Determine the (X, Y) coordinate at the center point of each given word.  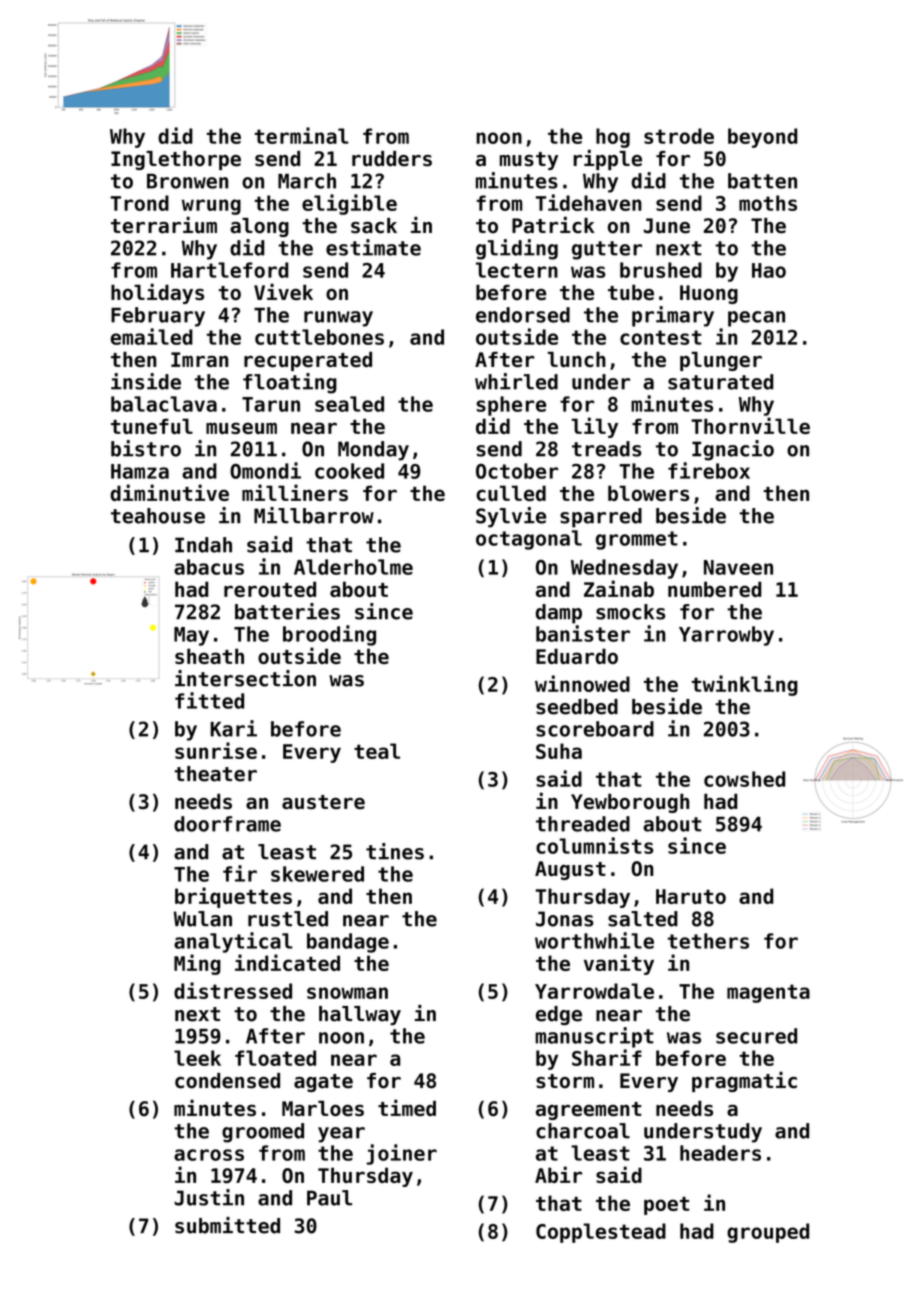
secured (756, 1036)
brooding (329, 635)
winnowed (582, 683)
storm (565, 1081)
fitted (209, 700)
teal (377, 751)
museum (241, 428)
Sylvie (511, 517)
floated (275, 1058)
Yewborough (630, 803)
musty (529, 161)
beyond (762, 138)
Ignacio (733, 450)
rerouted (270, 589)
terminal (301, 135)
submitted (227, 1225)
